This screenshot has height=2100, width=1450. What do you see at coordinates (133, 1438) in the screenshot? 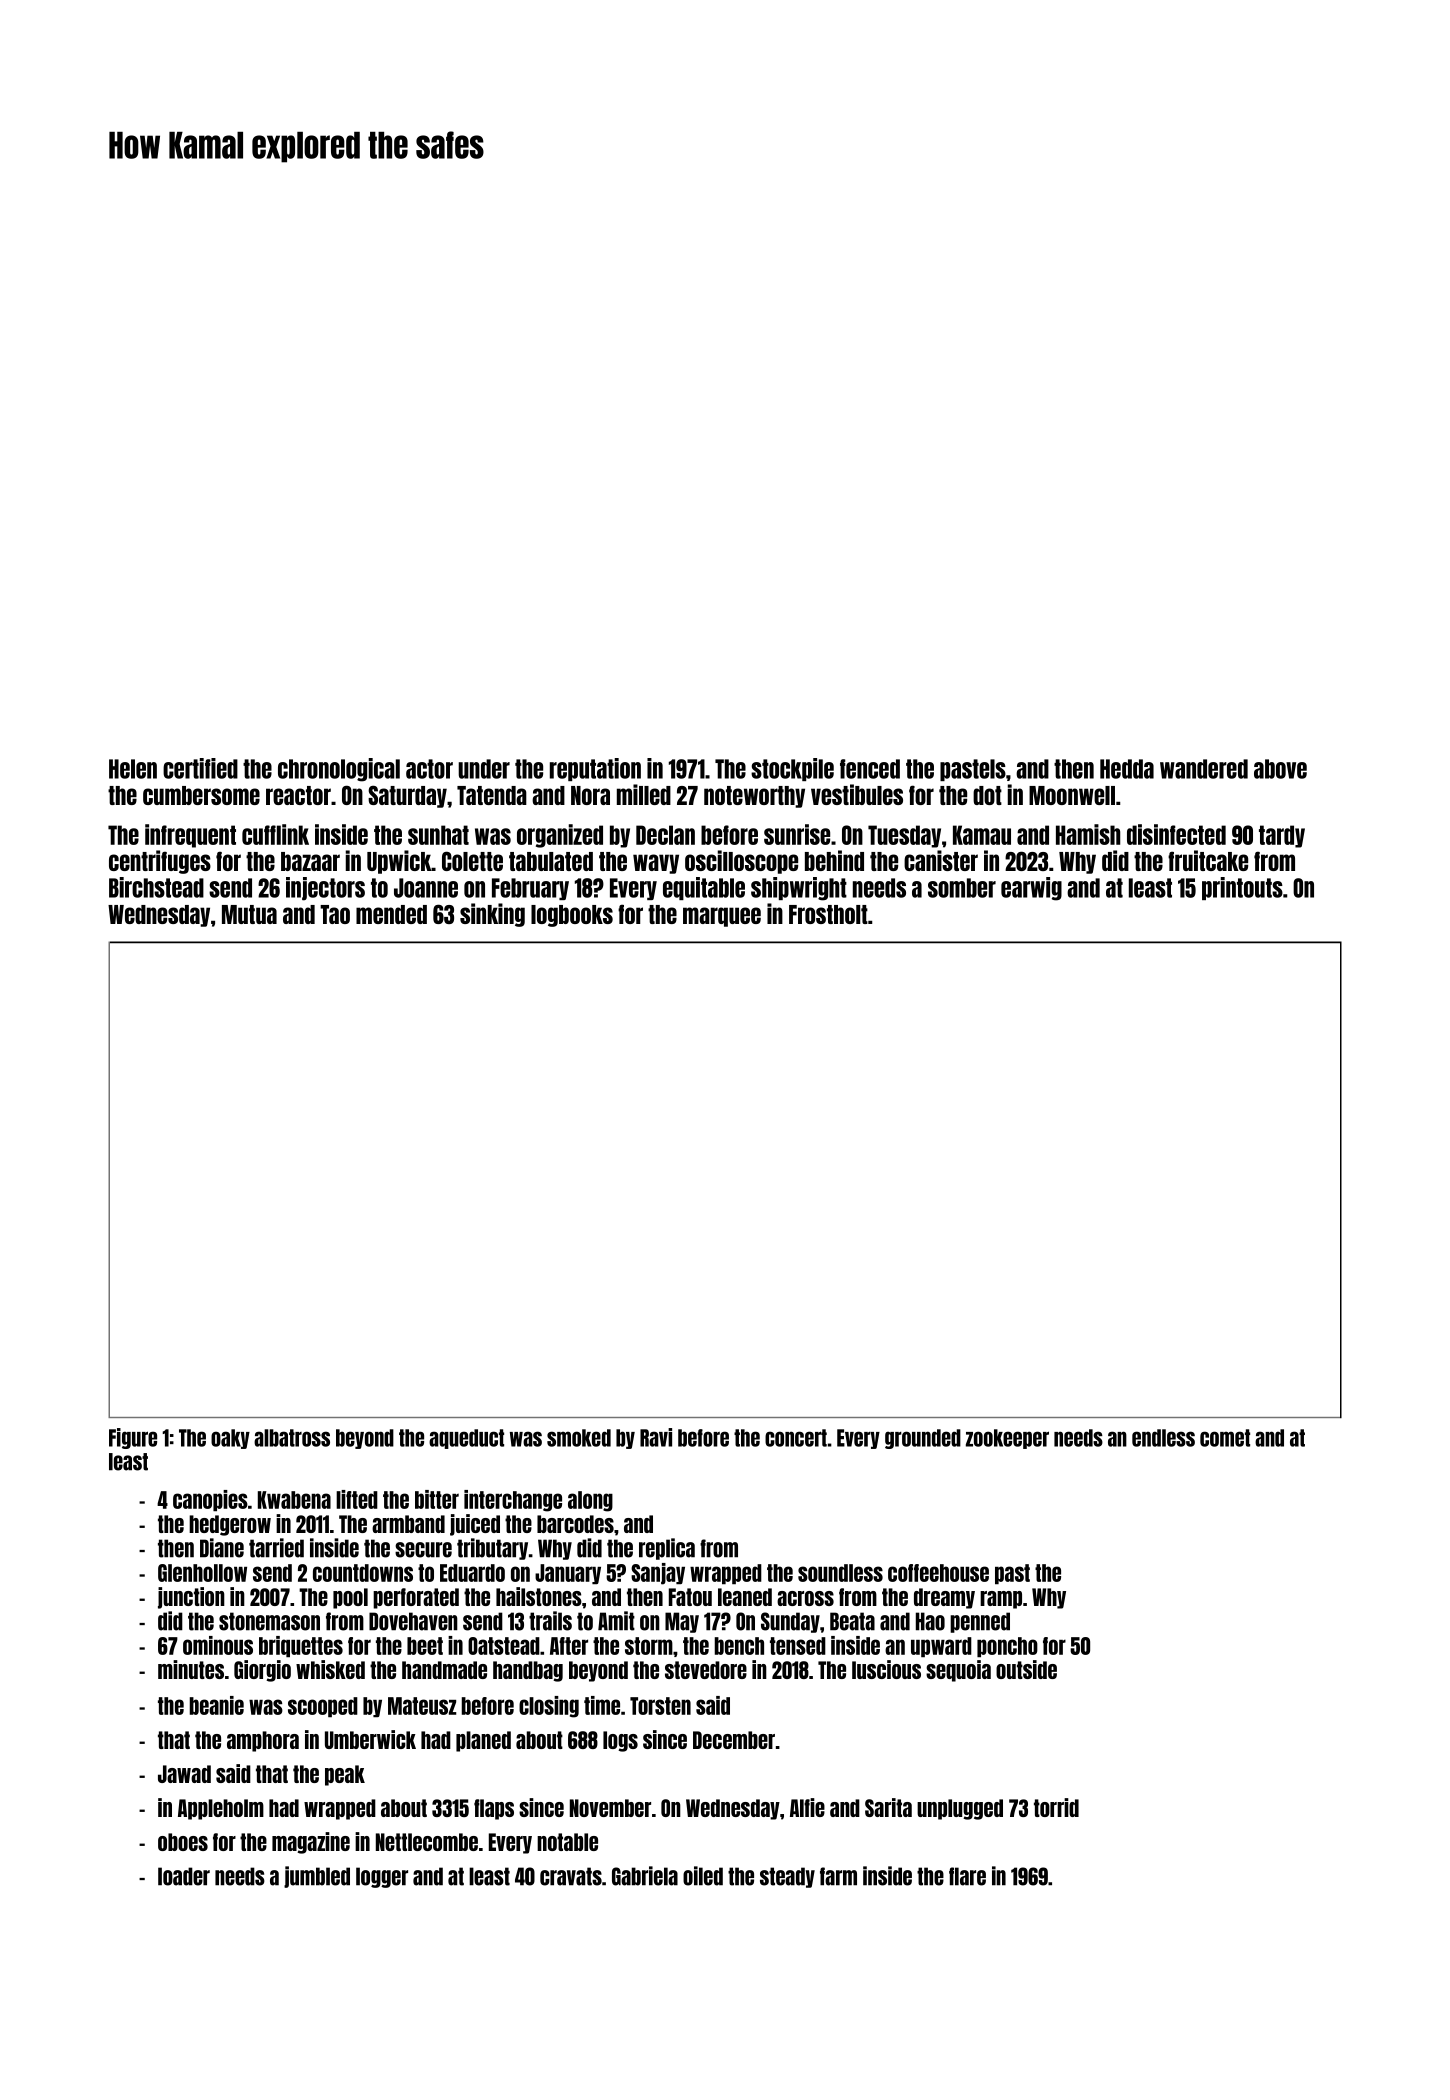
I see `Figure` at bounding box center [133, 1438].
